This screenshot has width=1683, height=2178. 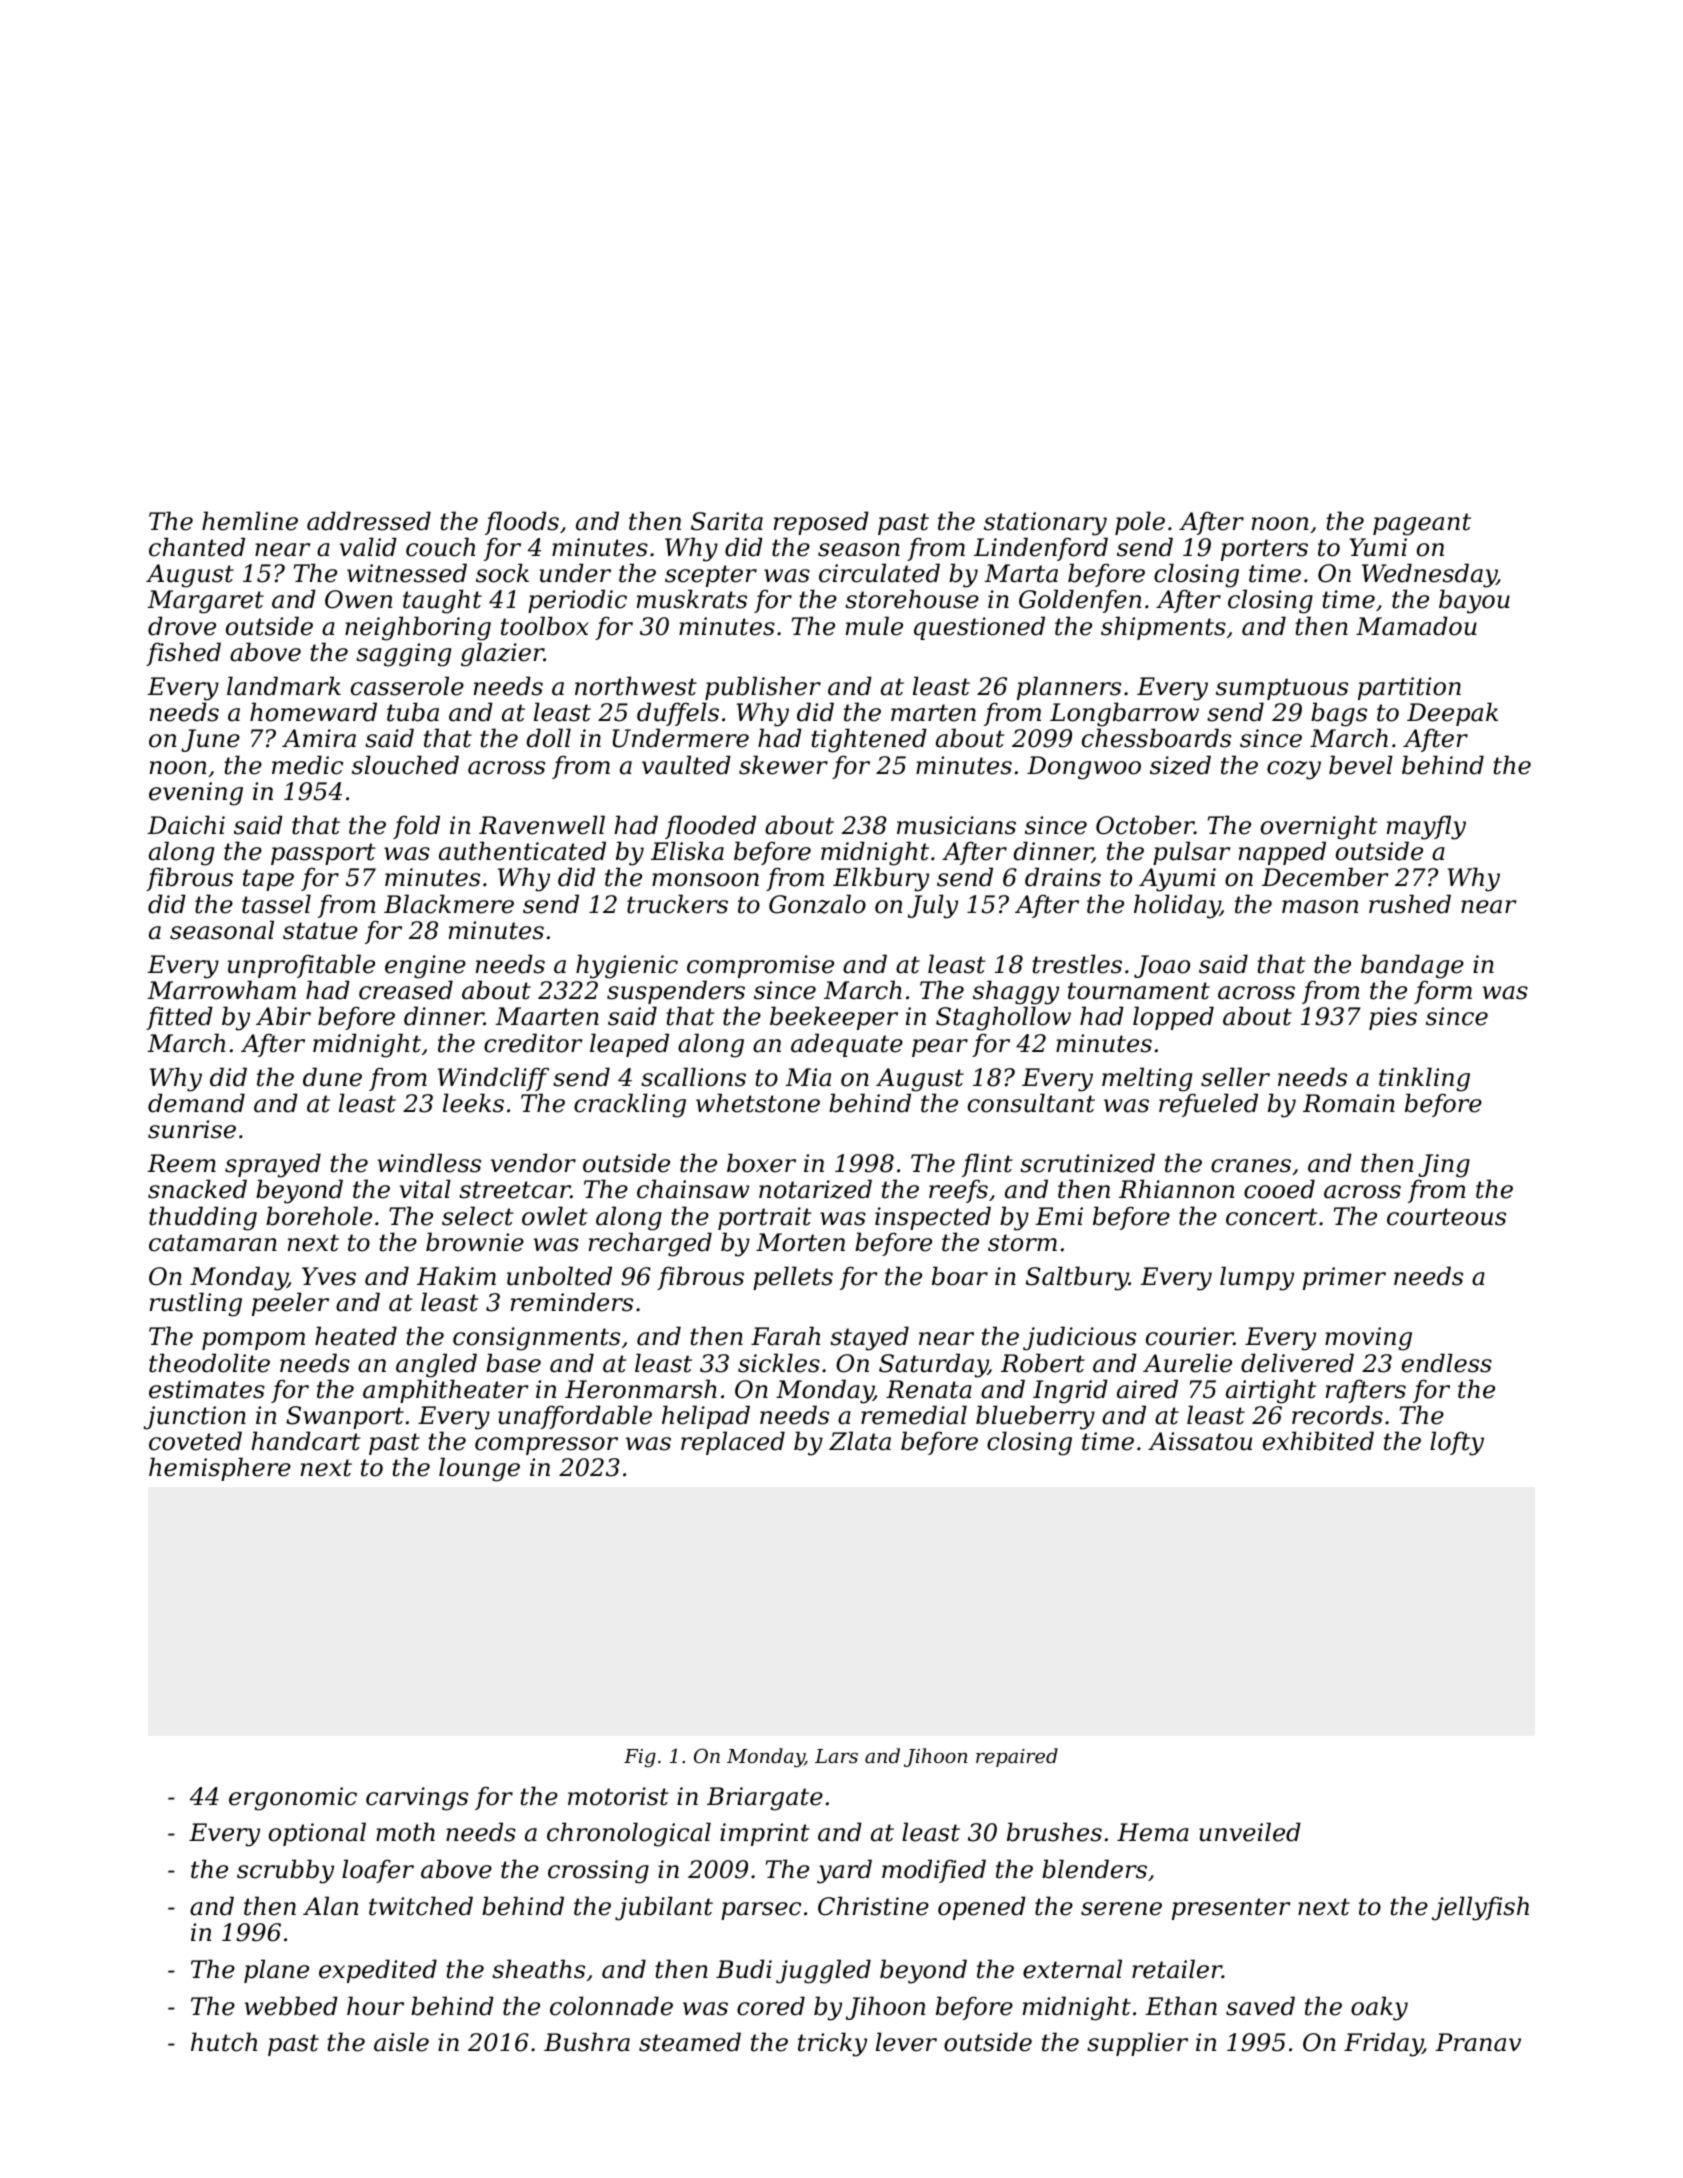 I want to click on supplier, so click(x=1137, y=2044).
